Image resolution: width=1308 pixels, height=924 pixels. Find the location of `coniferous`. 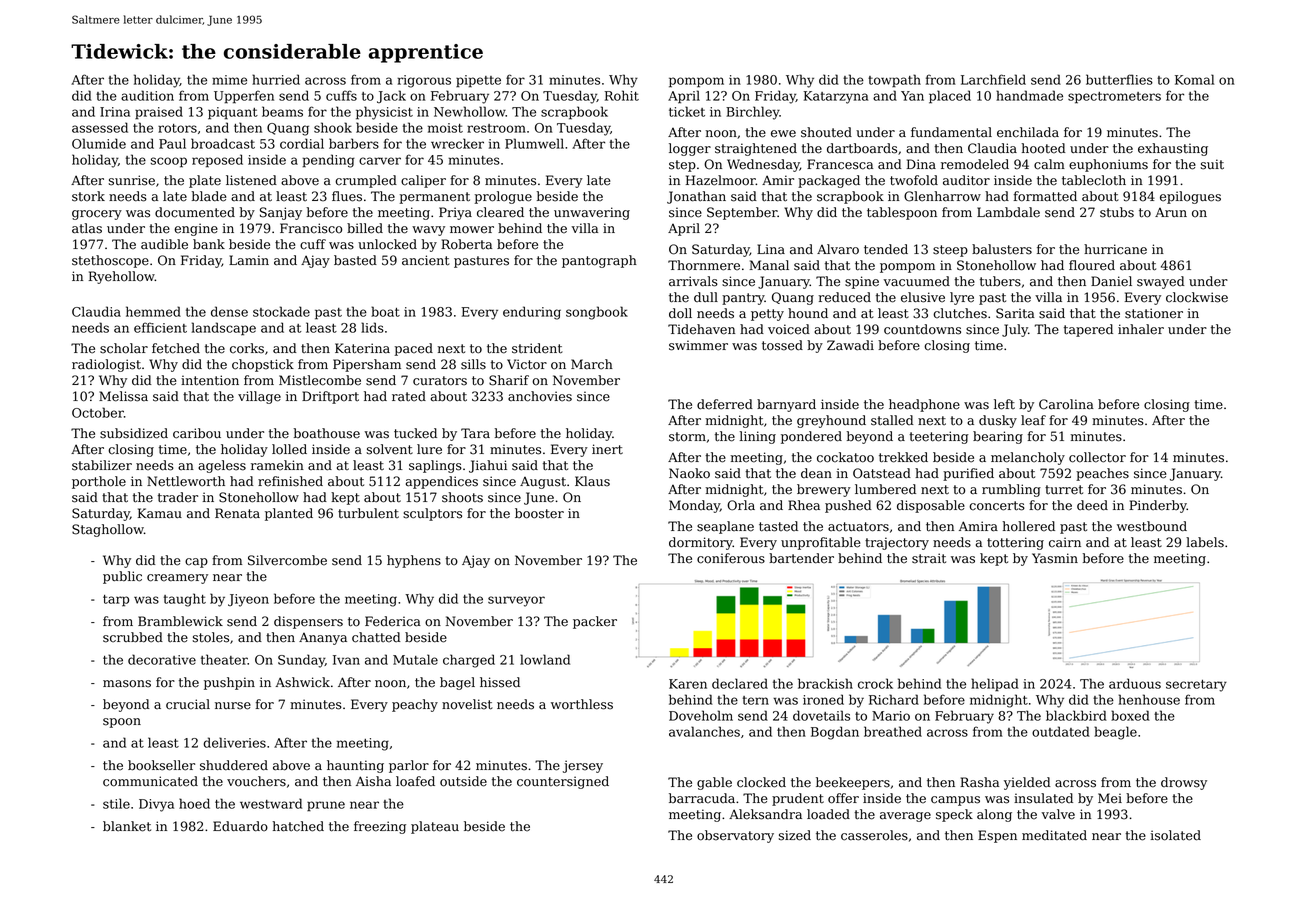

coniferous is located at coordinates (731, 558).
